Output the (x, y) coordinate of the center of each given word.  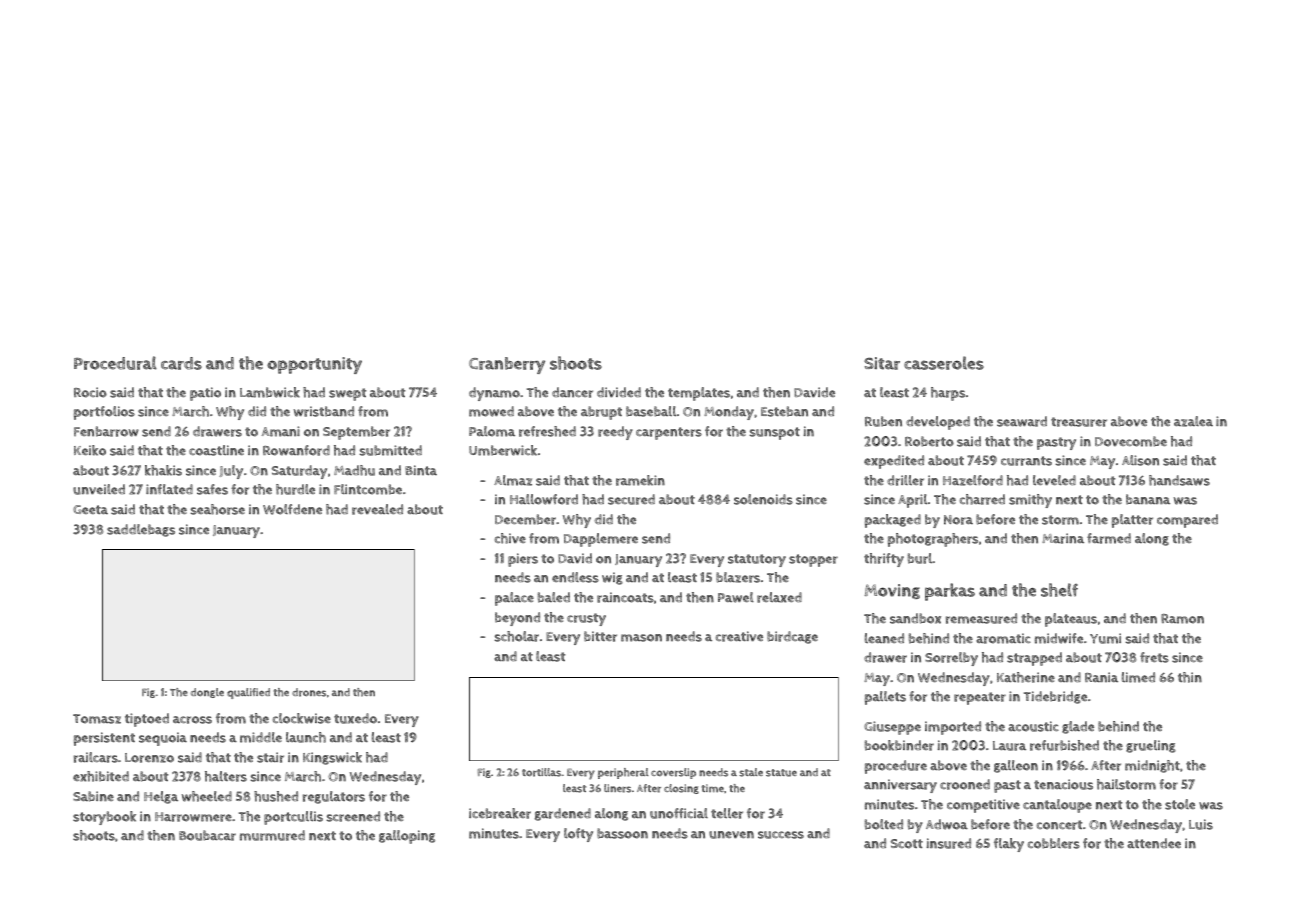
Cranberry (507, 365)
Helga (161, 797)
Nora (958, 520)
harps (948, 394)
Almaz (513, 480)
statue (781, 773)
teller (727, 813)
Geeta (90, 509)
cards (181, 363)
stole (1180, 804)
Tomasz (97, 719)
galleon (1016, 766)
